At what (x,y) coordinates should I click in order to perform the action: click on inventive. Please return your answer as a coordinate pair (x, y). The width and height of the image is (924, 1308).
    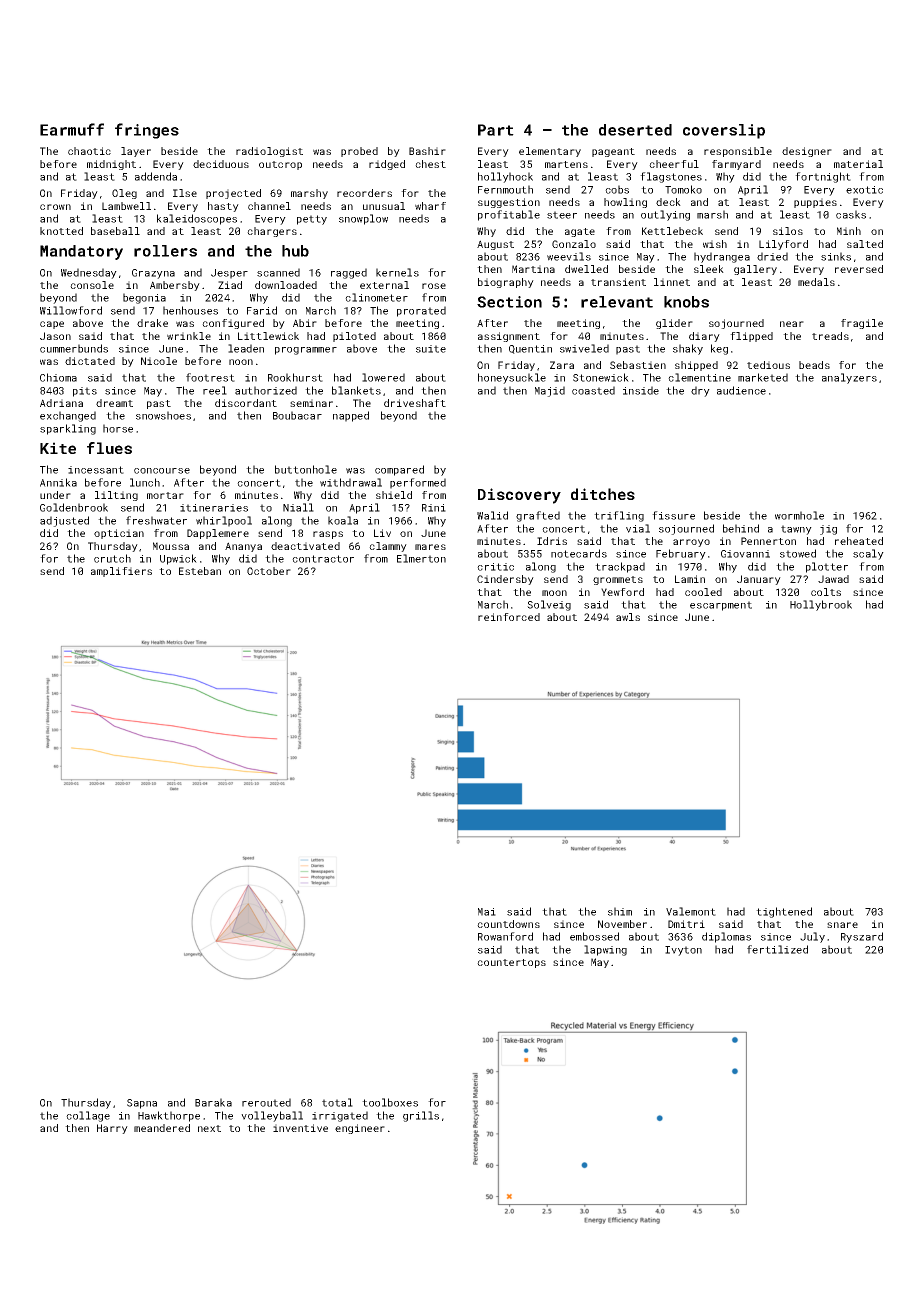
    Looking at the image, I should click on (300, 1128).
